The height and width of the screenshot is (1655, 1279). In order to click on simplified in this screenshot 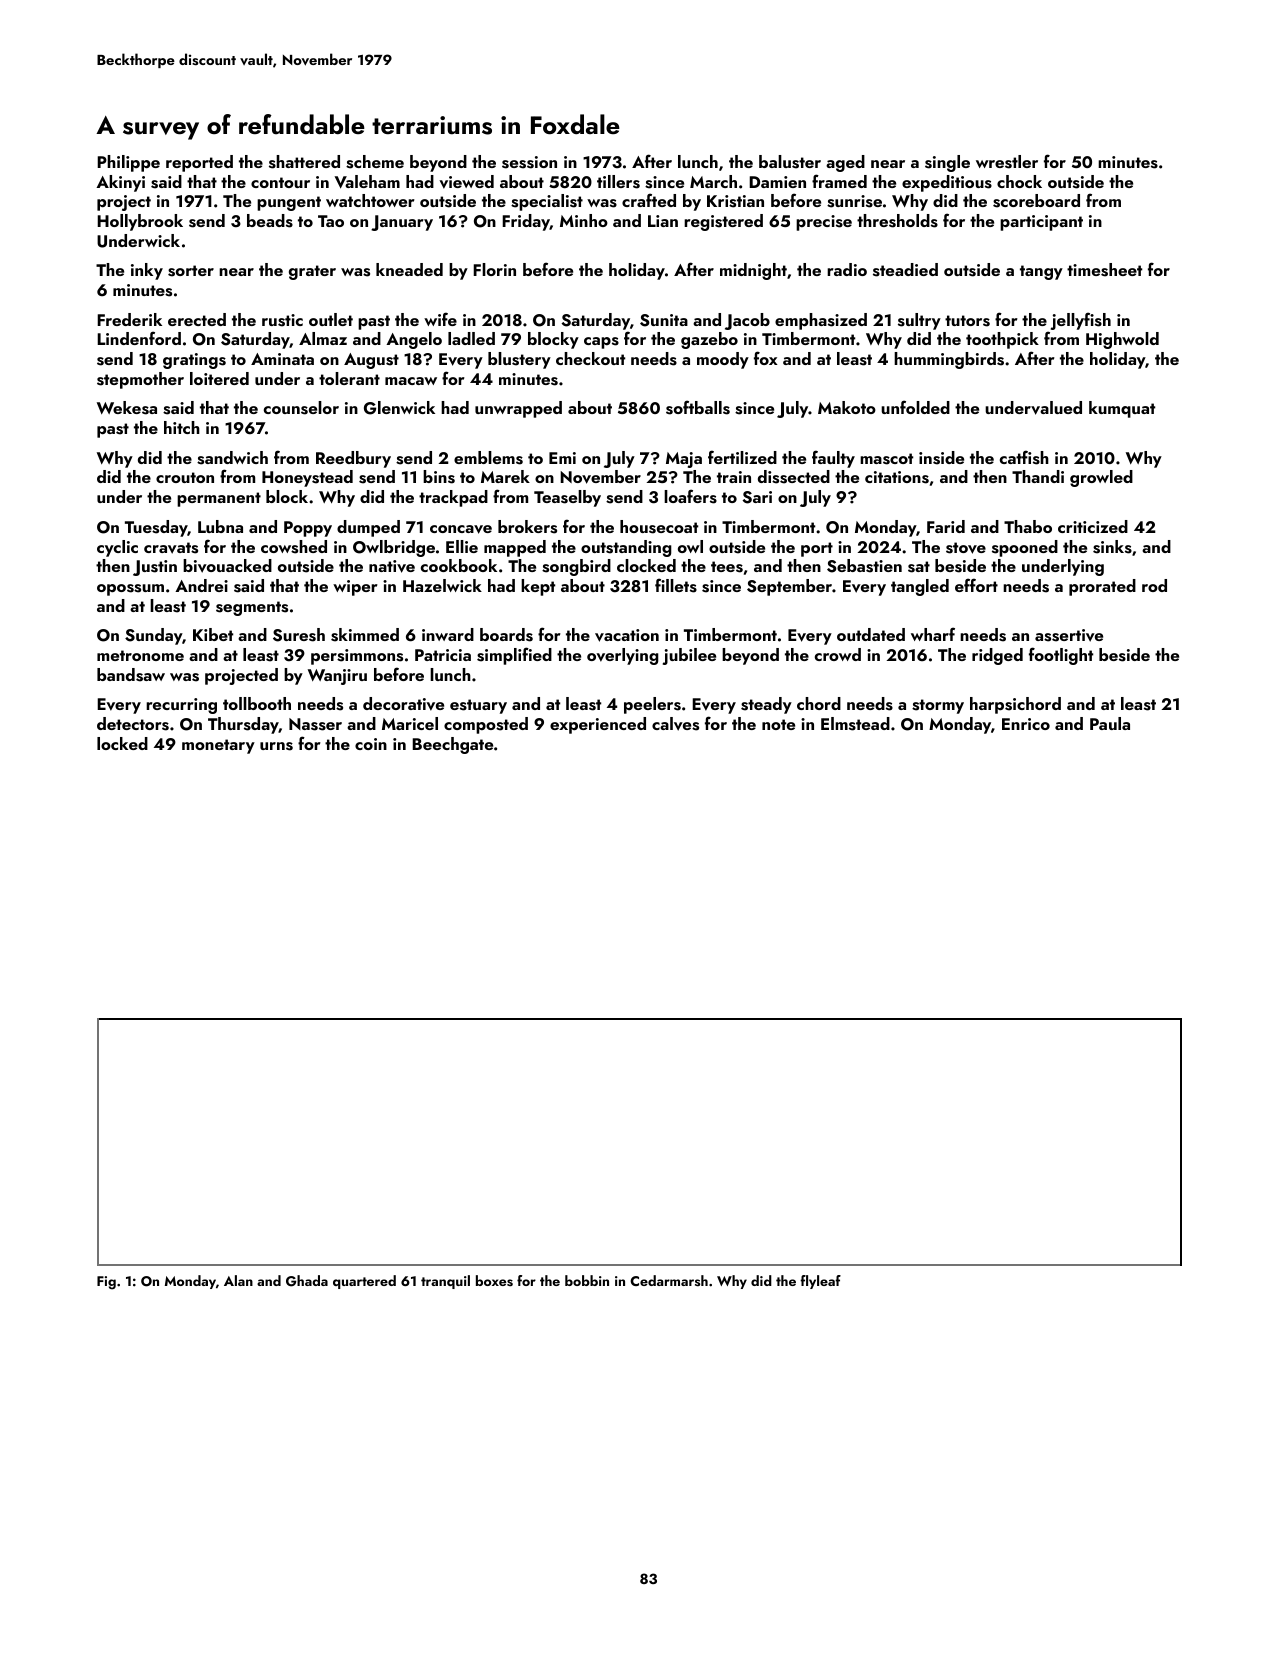, I will do `click(514, 656)`.
